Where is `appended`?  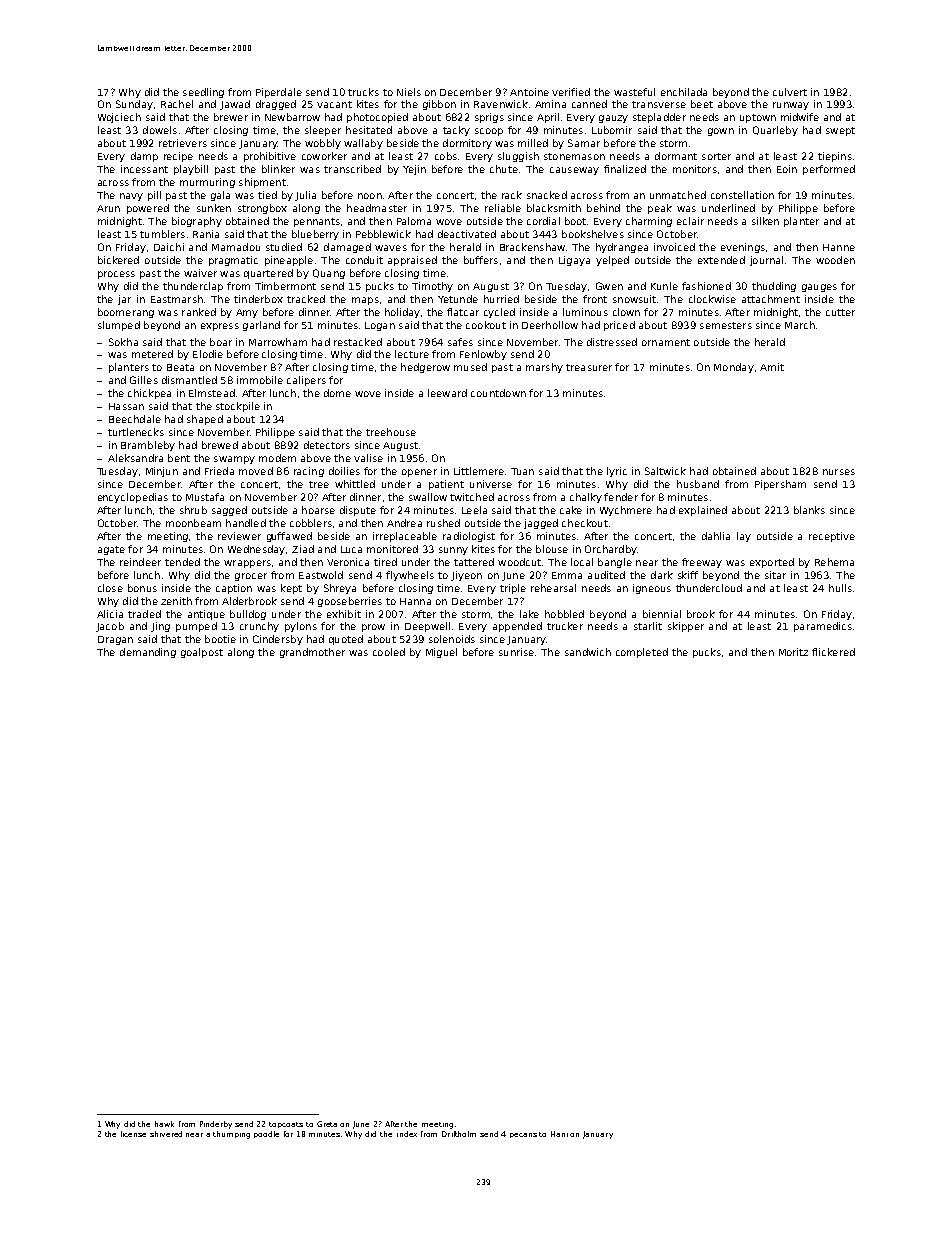 appended is located at coordinates (517, 627).
